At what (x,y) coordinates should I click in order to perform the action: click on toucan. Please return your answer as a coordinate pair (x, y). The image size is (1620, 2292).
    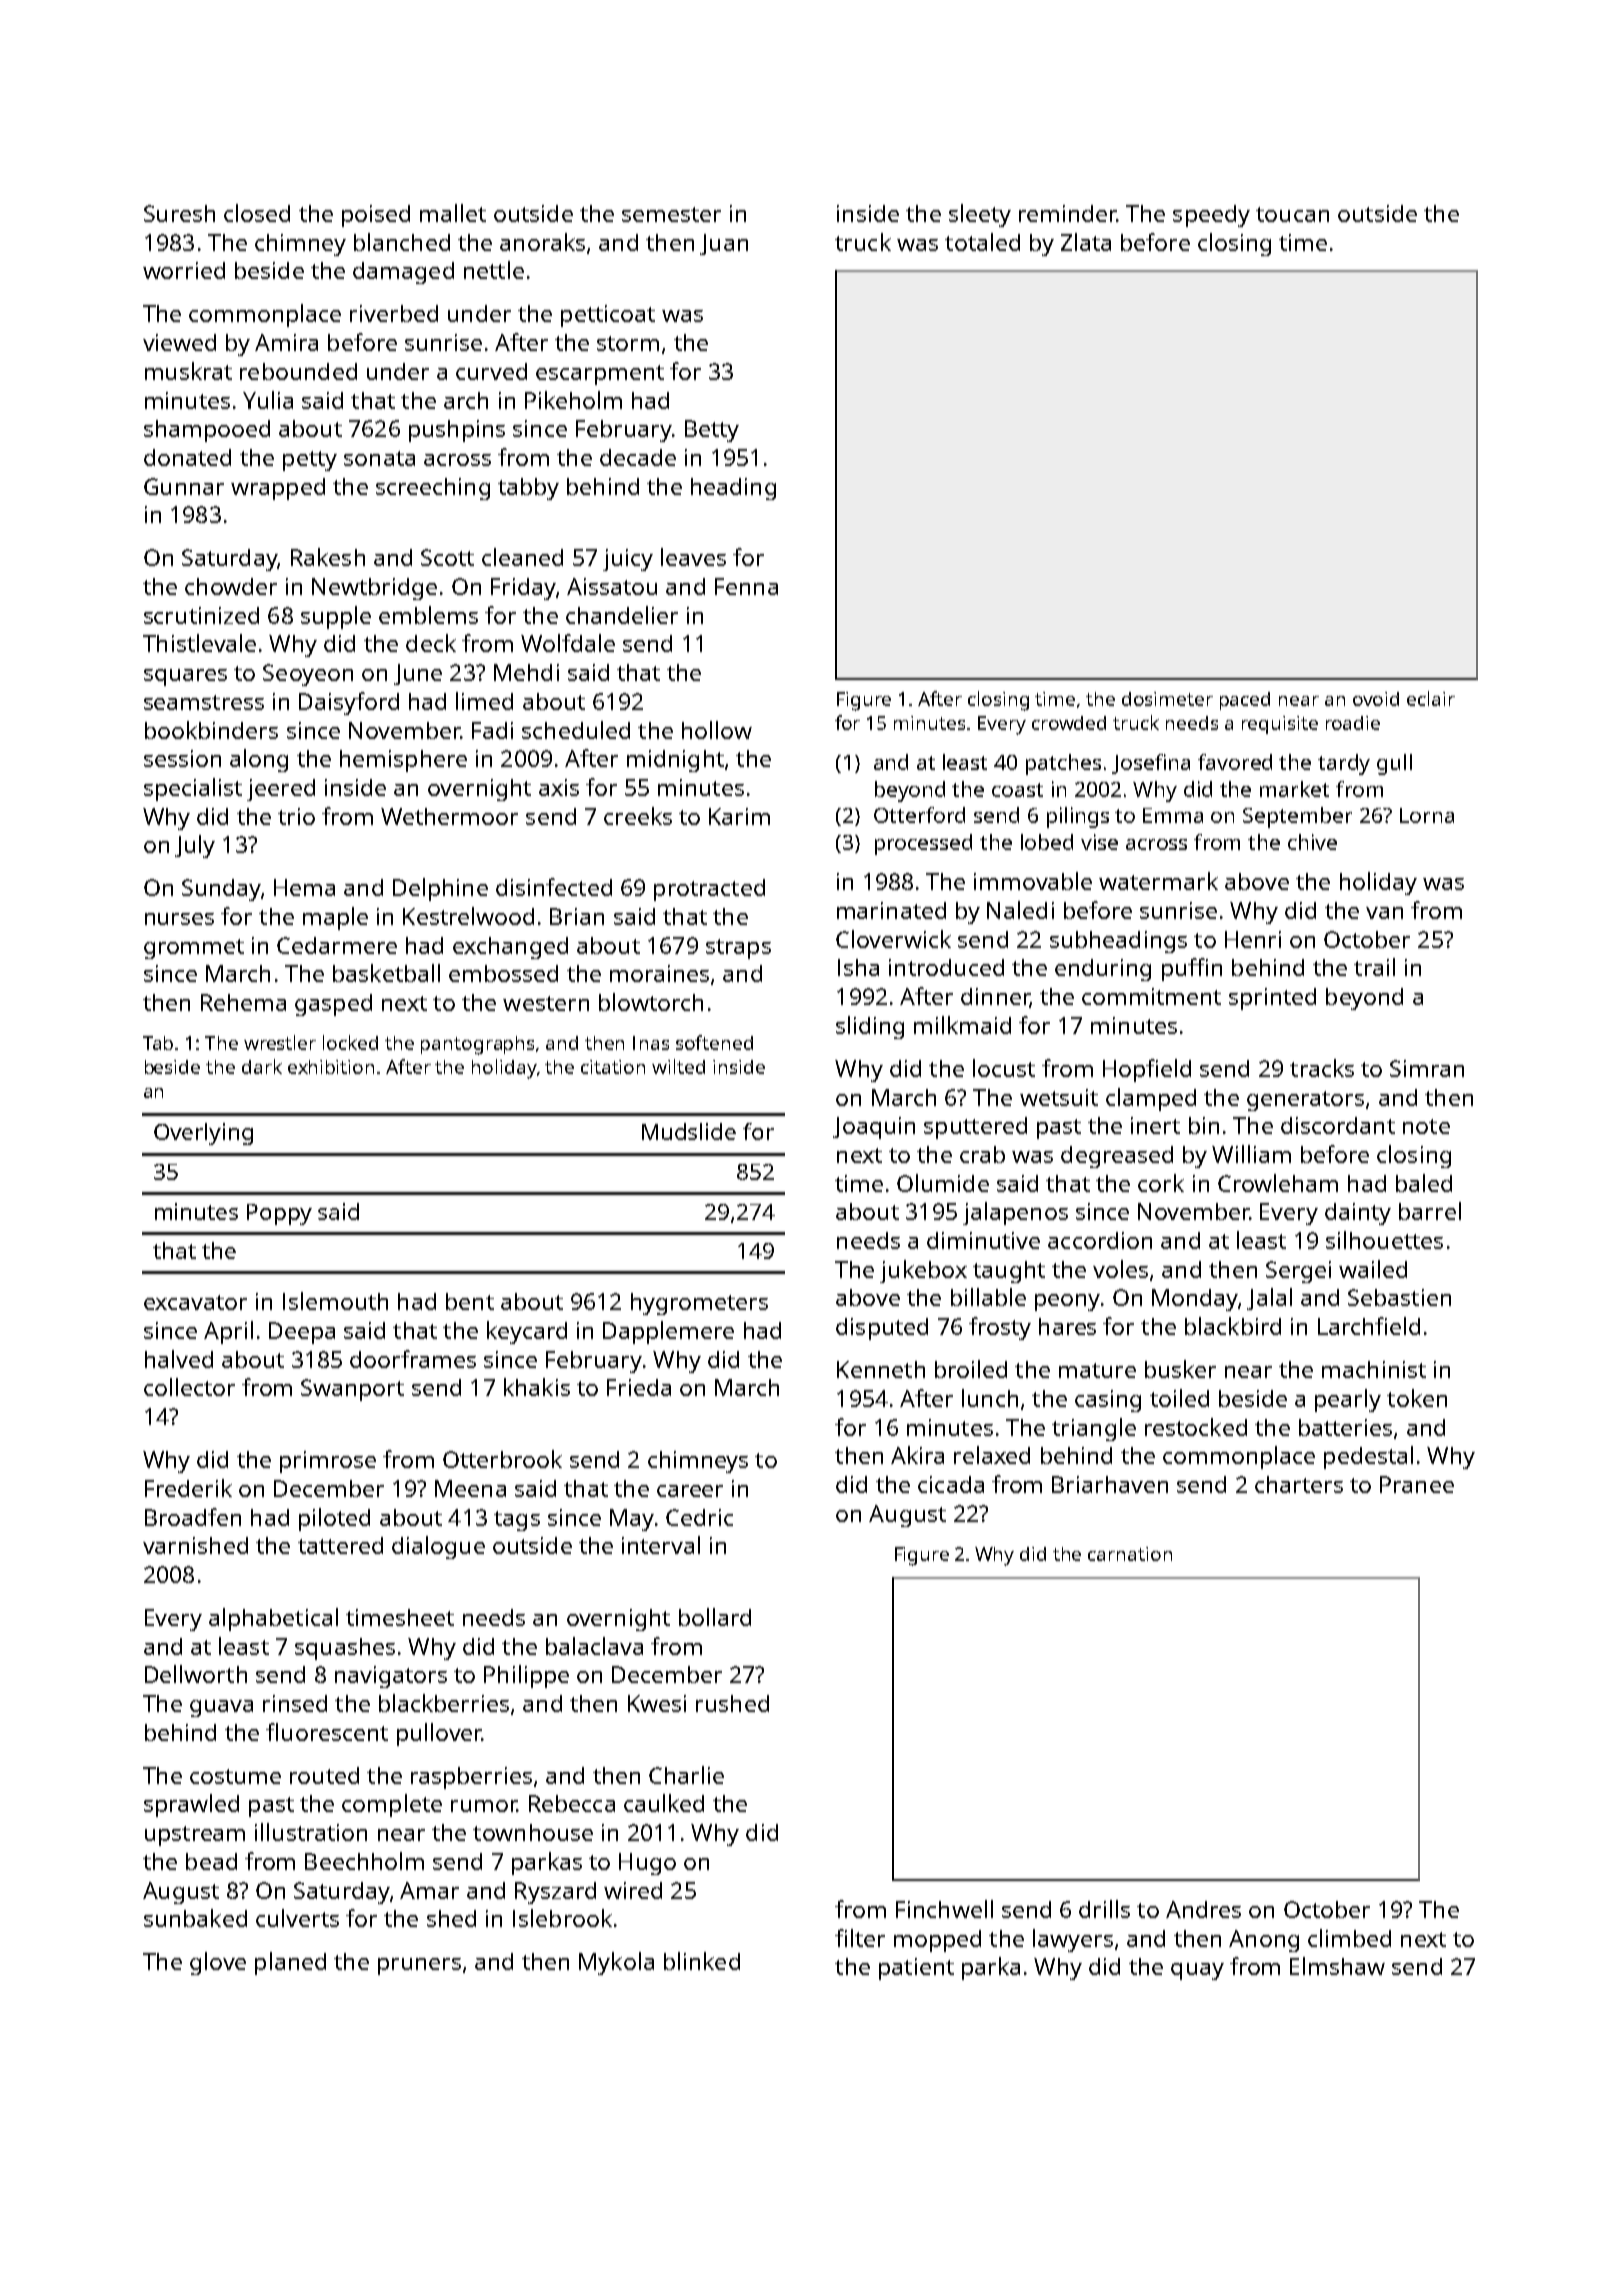
    Looking at the image, I should click on (1292, 214).
